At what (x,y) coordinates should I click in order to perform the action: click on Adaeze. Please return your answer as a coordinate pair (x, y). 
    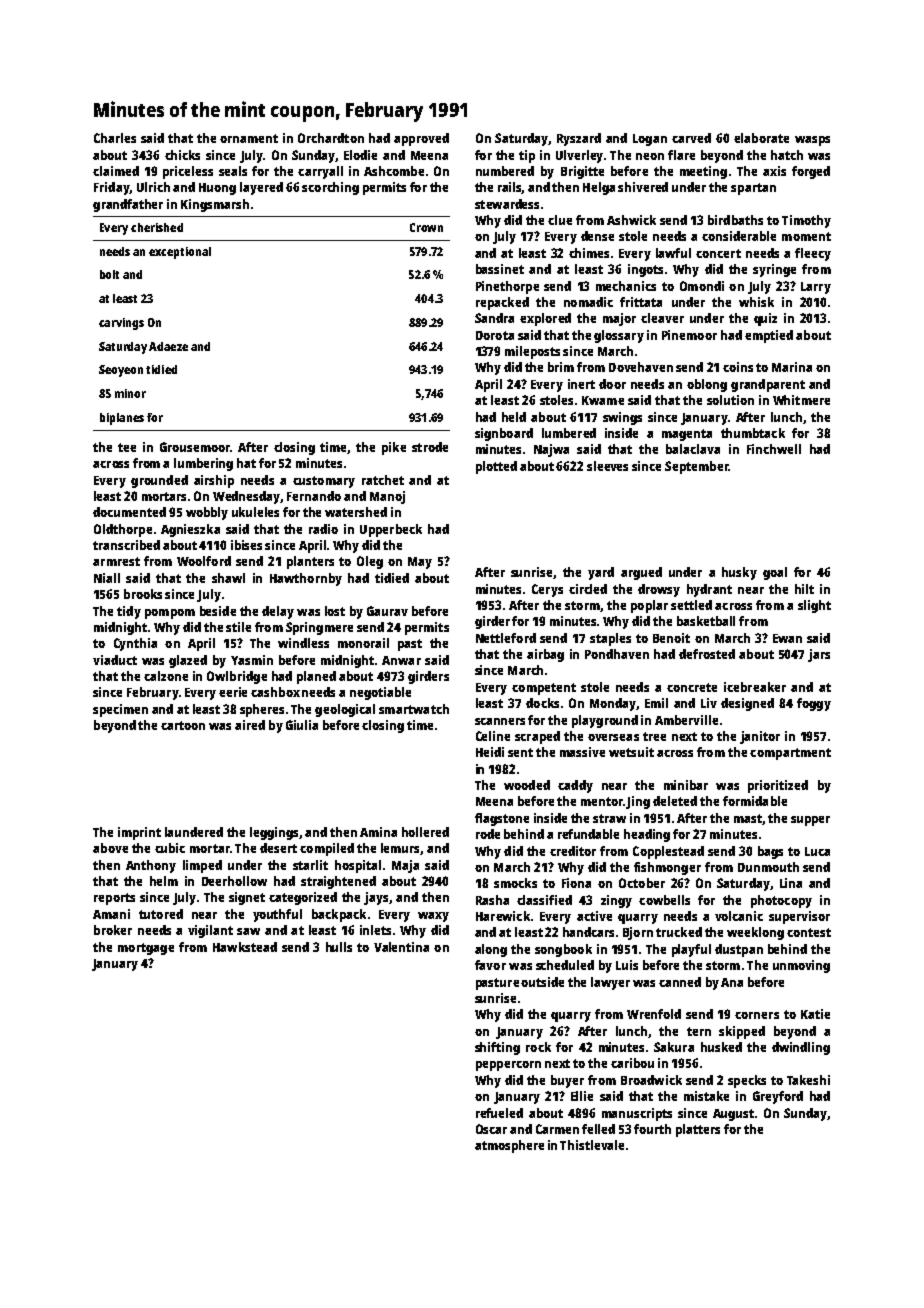
    Looking at the image, I should click on (168, 346).
